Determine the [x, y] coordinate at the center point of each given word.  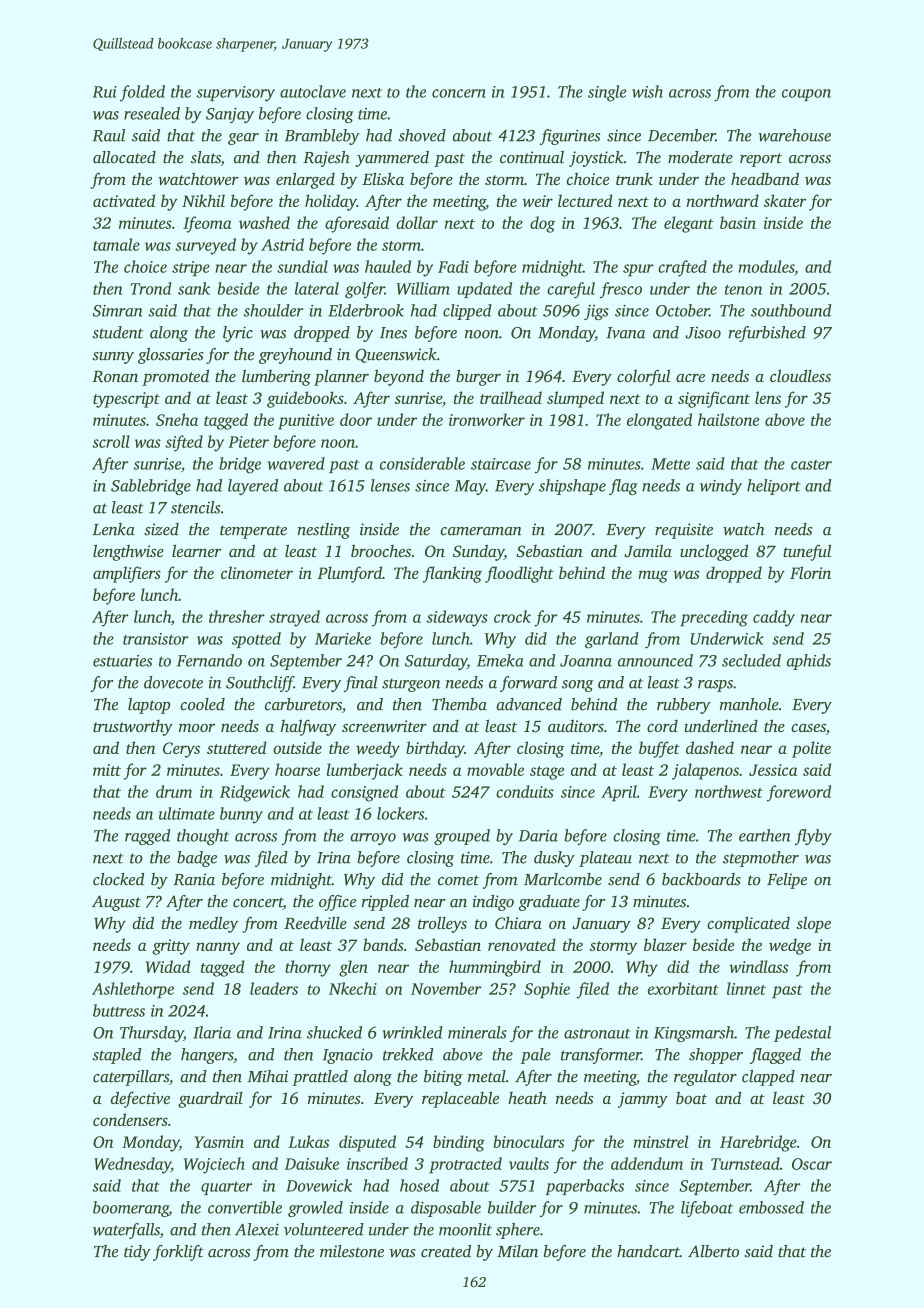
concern [459, 93]
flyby [813, 837]
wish [647, 91]
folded [142, 93]
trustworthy [133, 728]
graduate [549, 903]
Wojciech [214, 1165]
